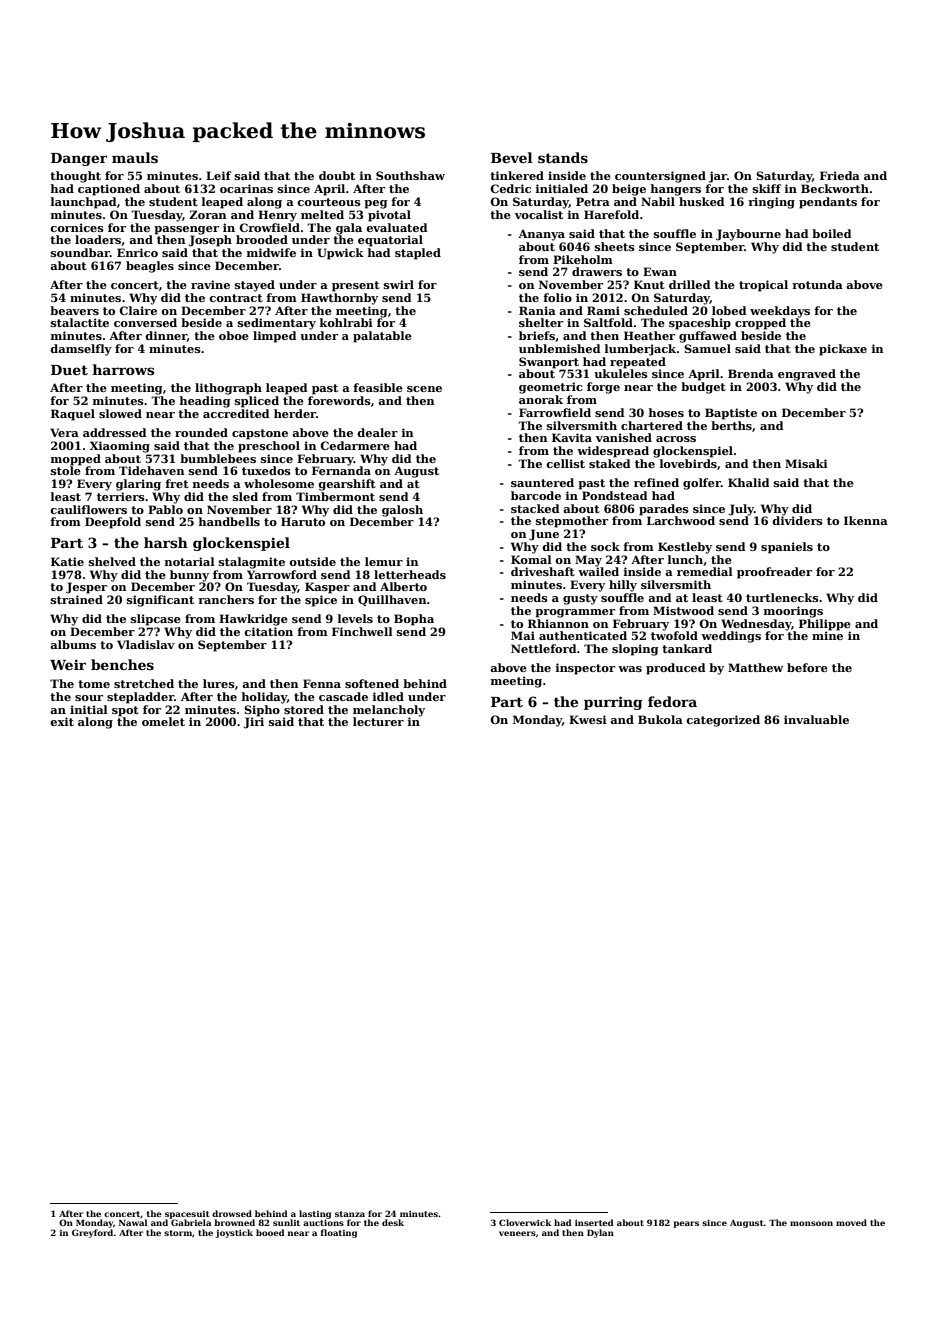  Describe the element at coordinates (341, 470) in the document. I see `Fernanda` at that location.
